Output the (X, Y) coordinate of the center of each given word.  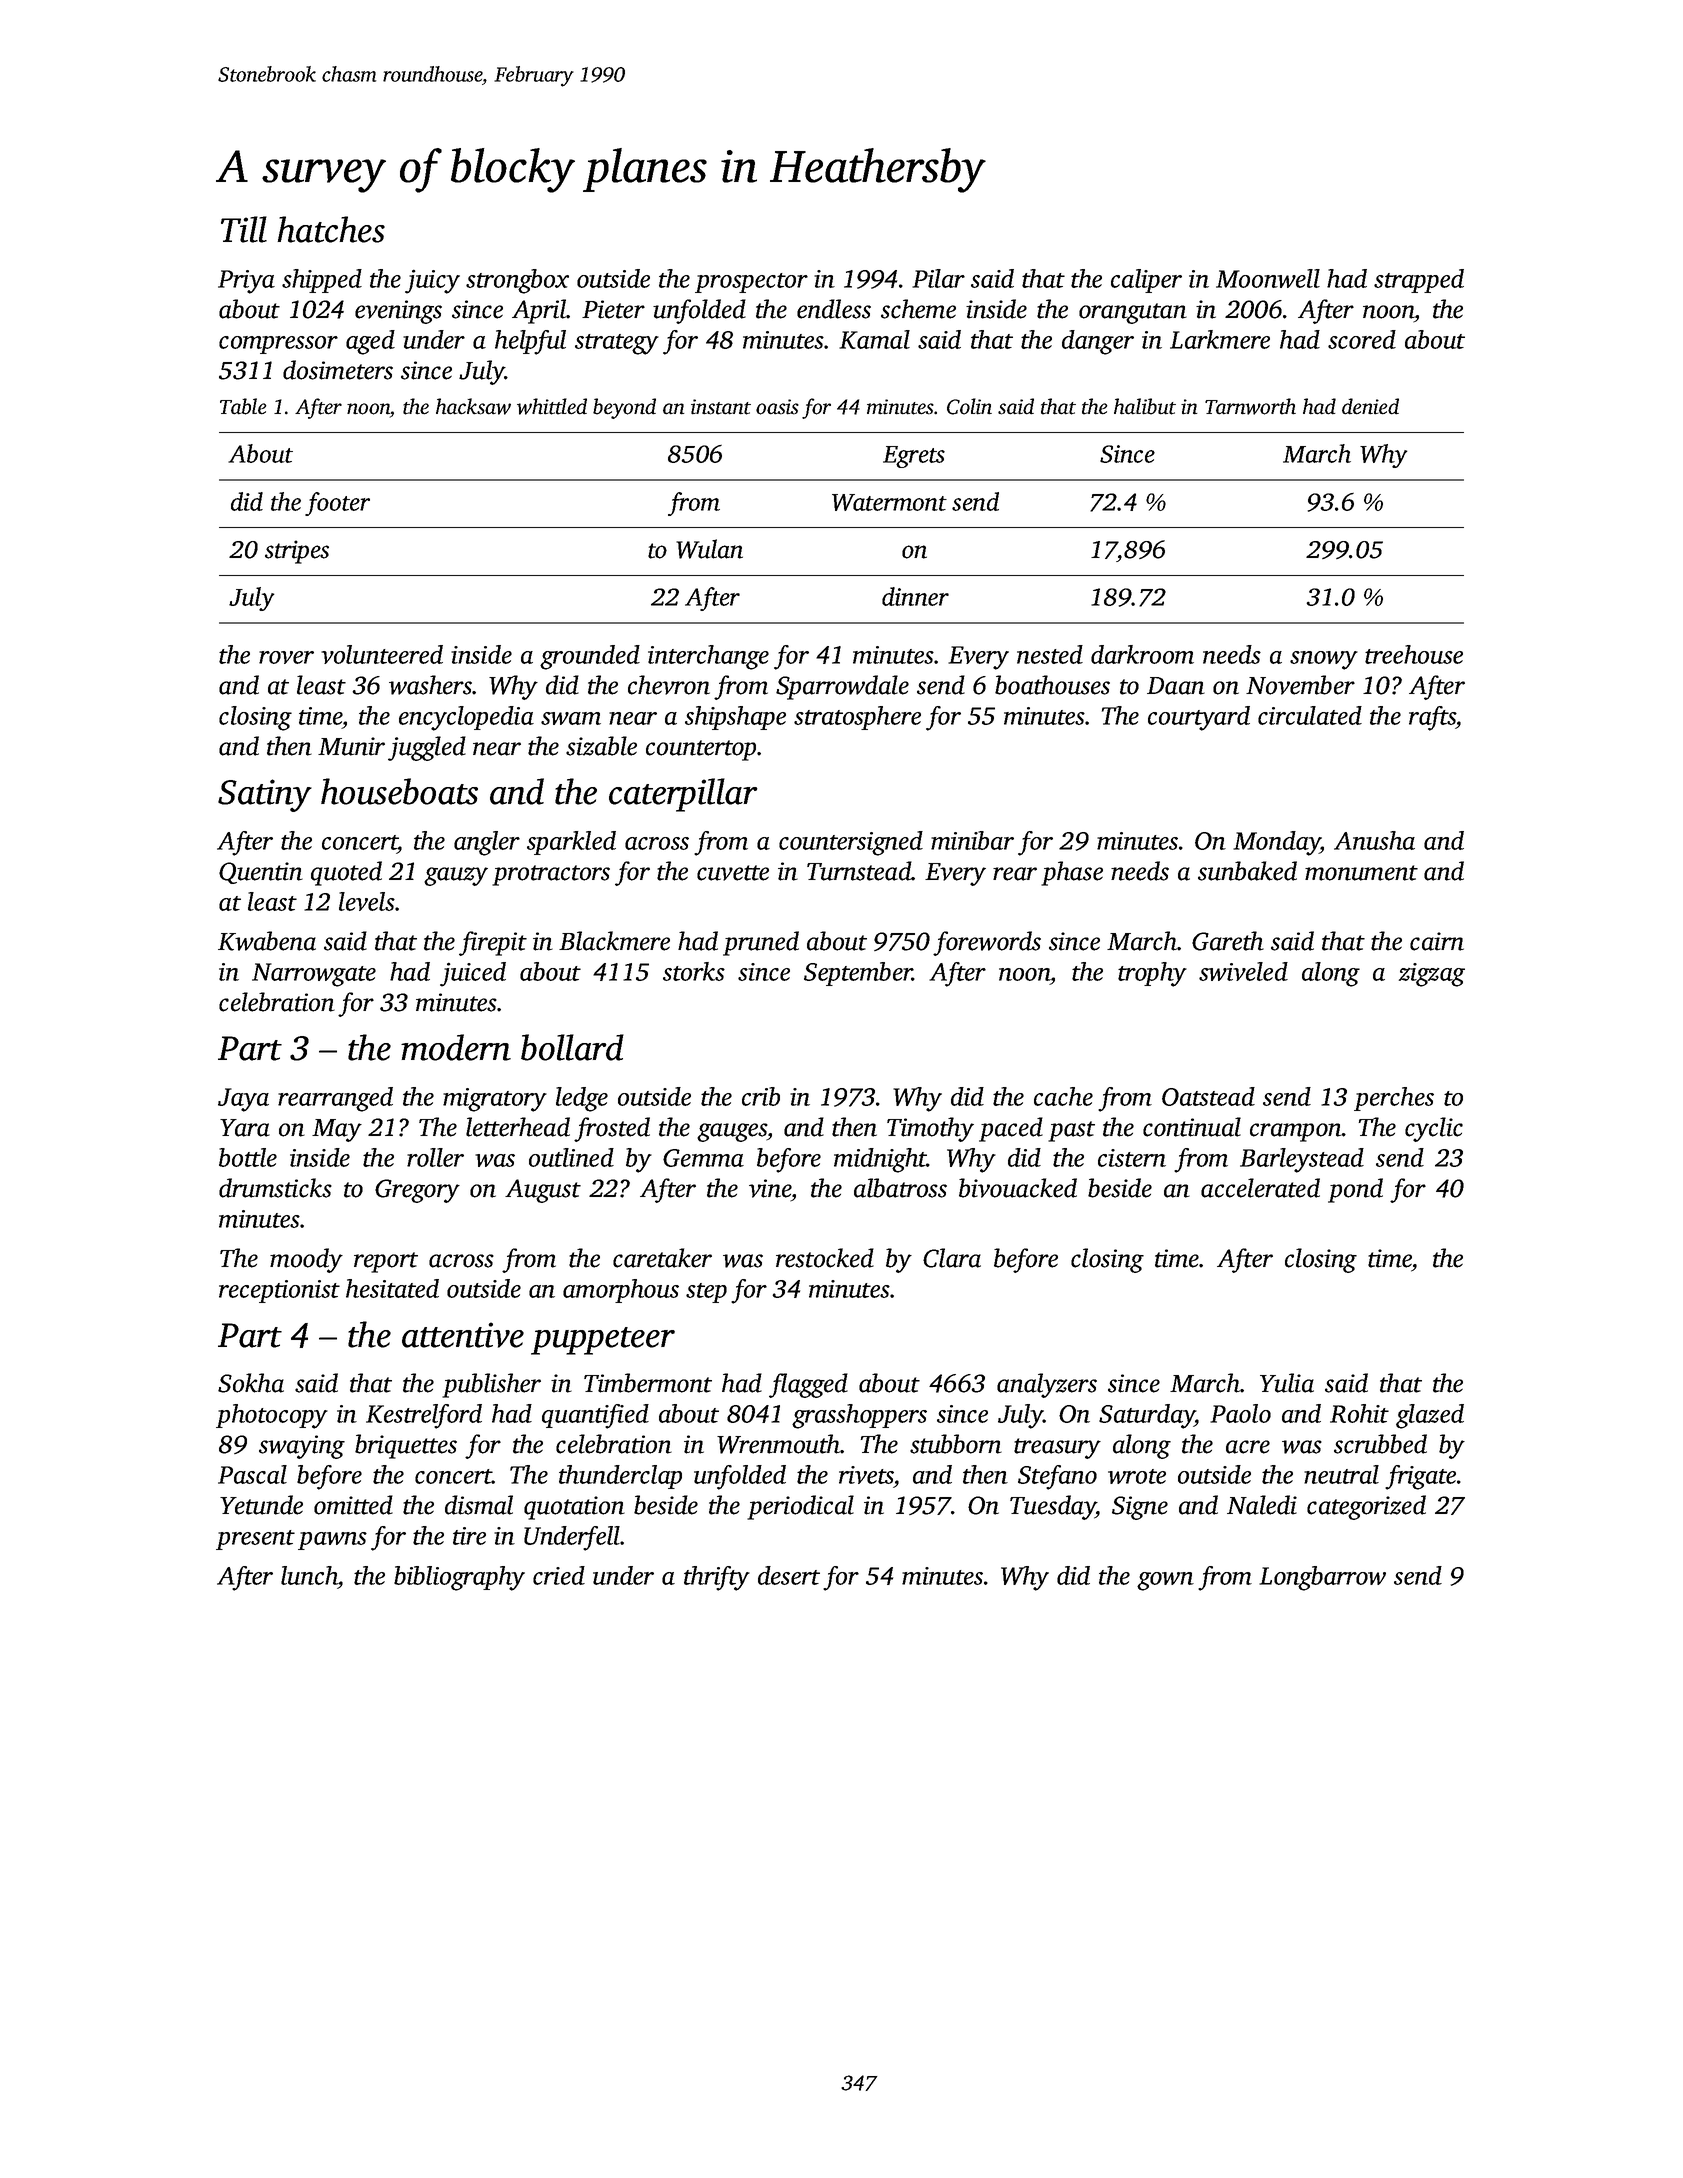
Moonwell (1268, 278)
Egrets (914, 457)
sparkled (571, 843)
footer (337, 504)
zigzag (1432, 975)
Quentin (261, 873)
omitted (353, 1505)
